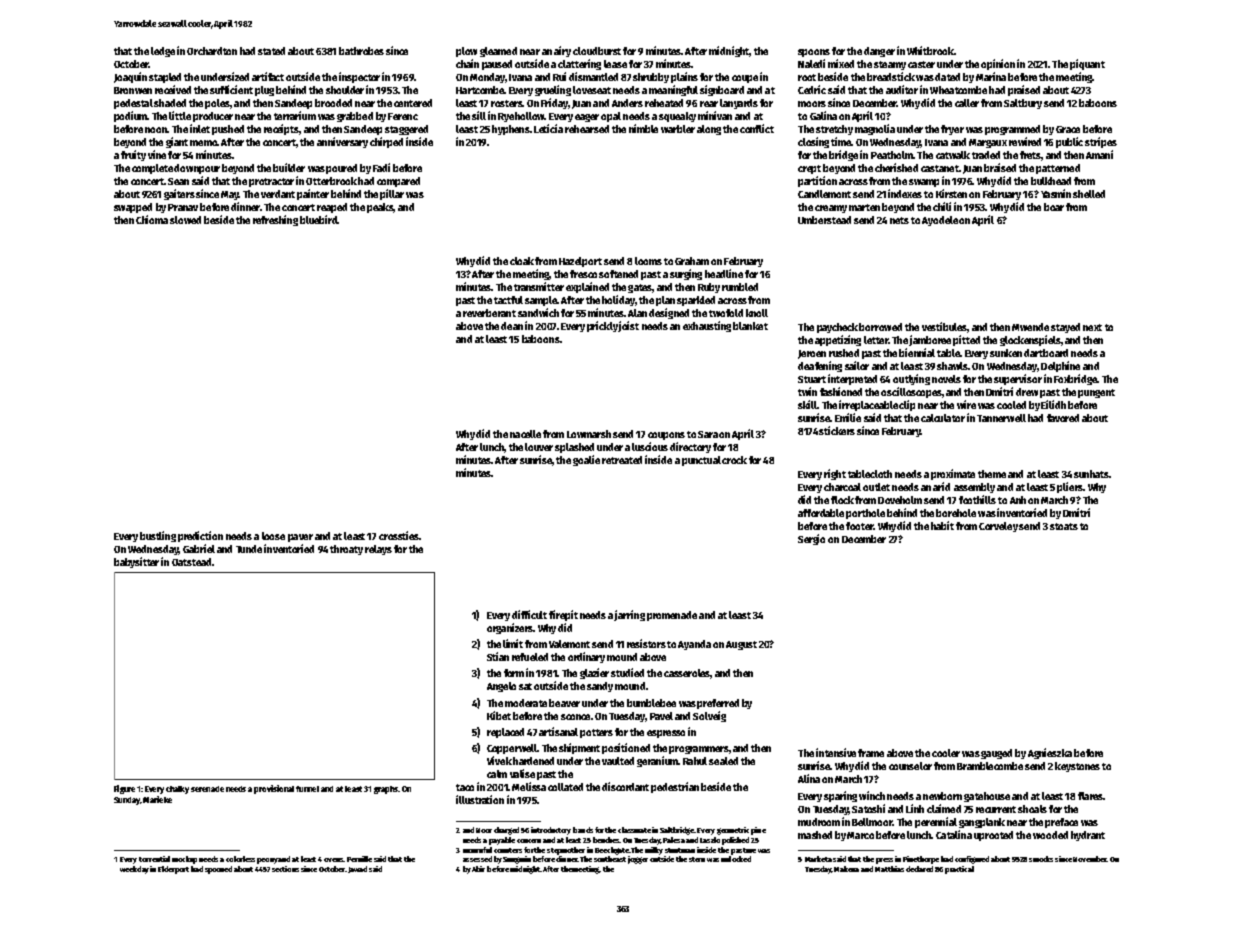 The height and width of the document is (952, 1233). What do you see at coordinates (1050, 753) in the document?
I see `Agnieszka` at bounding box center [1050, 753].
